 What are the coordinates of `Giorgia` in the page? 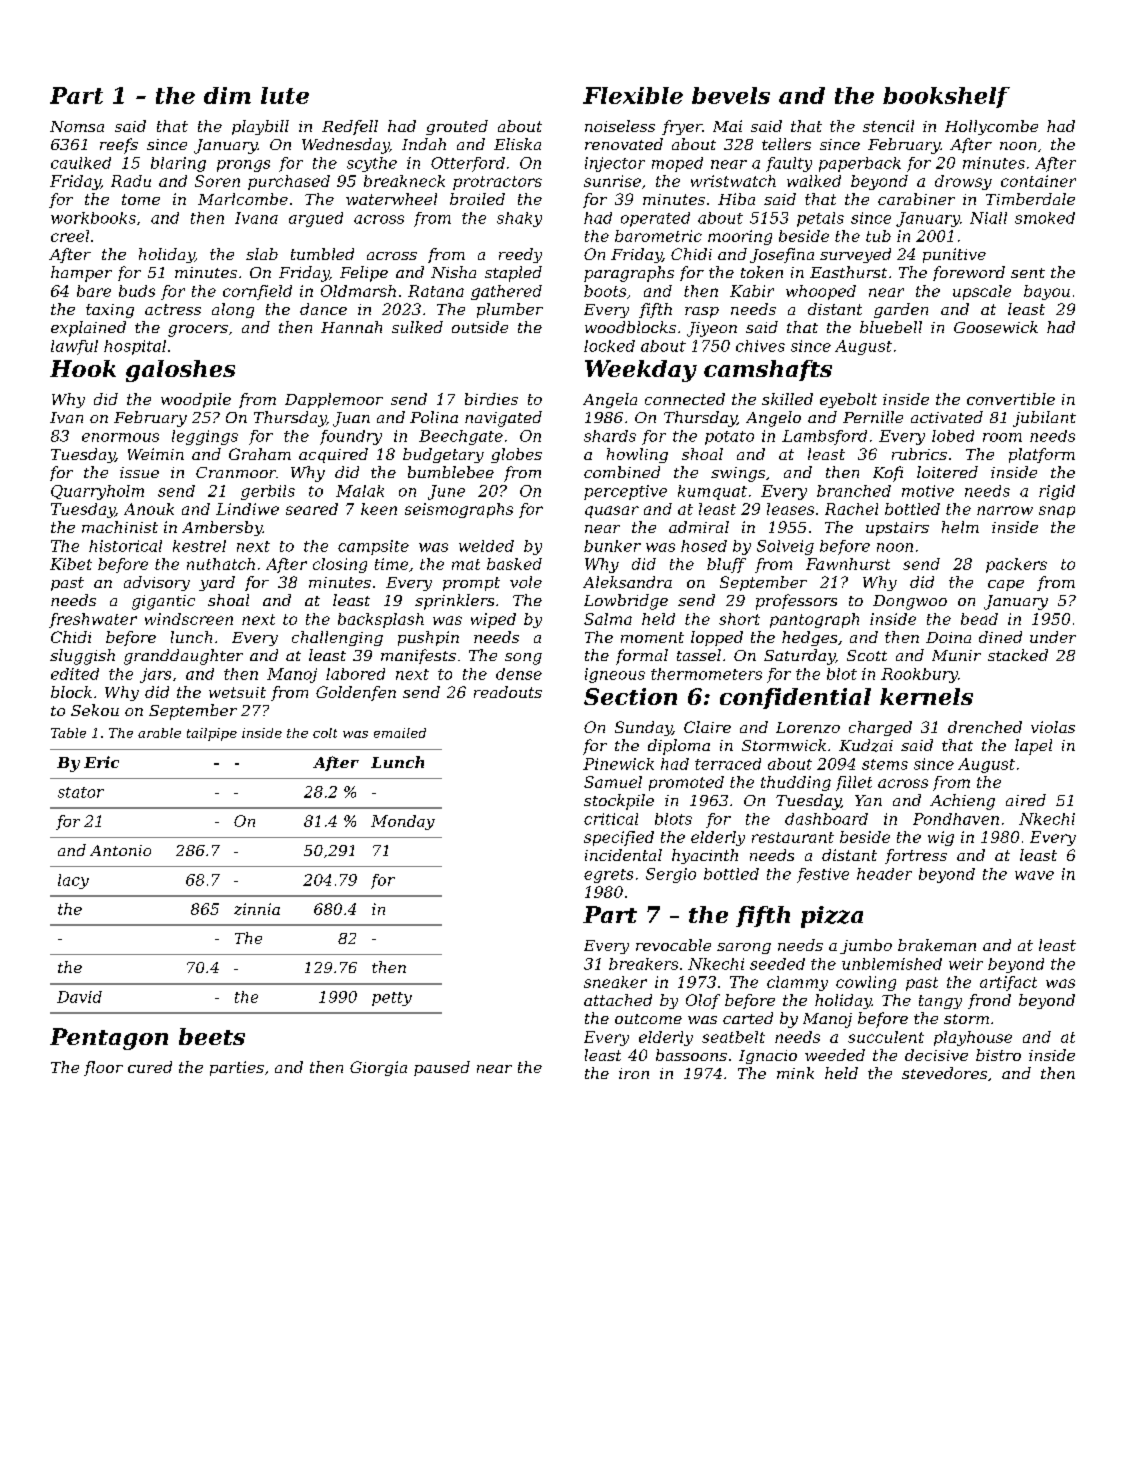 It's located at (378, 1068).
